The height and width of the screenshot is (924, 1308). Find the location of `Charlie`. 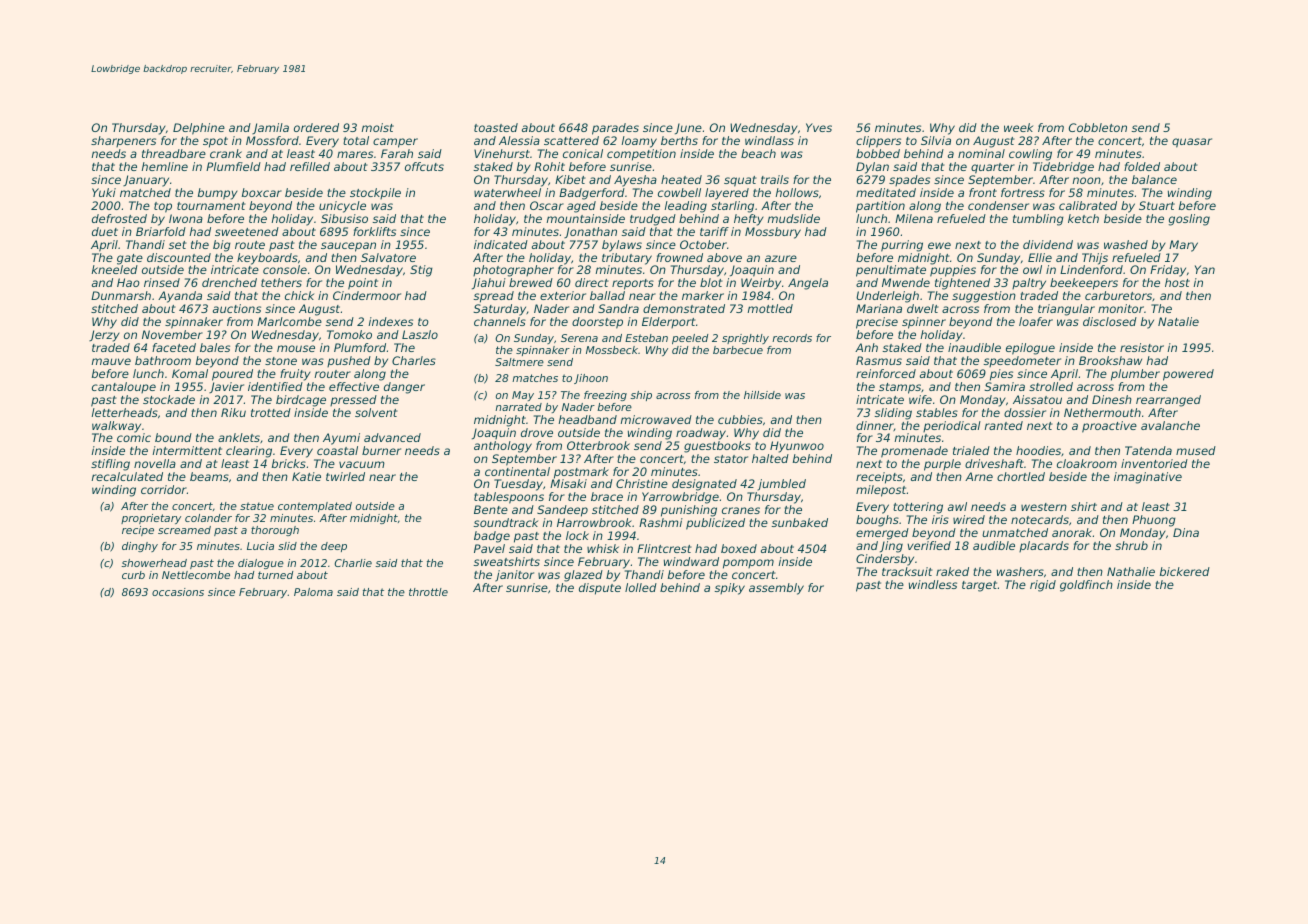

Charlie is located at coordinates (353, 563).
